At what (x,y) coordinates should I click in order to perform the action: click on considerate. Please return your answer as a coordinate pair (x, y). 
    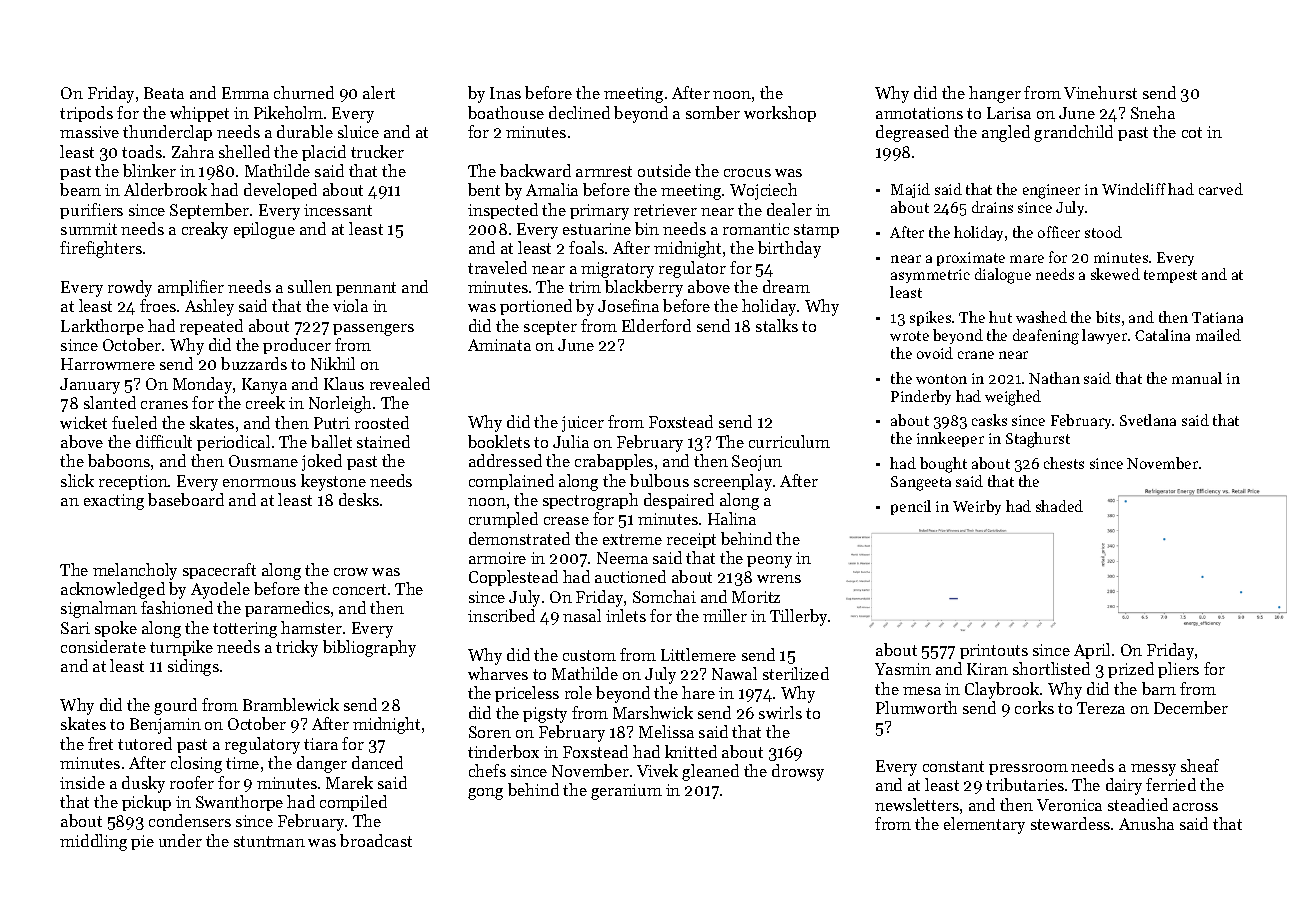
    Looking at the image, I should click on (103, 646).
